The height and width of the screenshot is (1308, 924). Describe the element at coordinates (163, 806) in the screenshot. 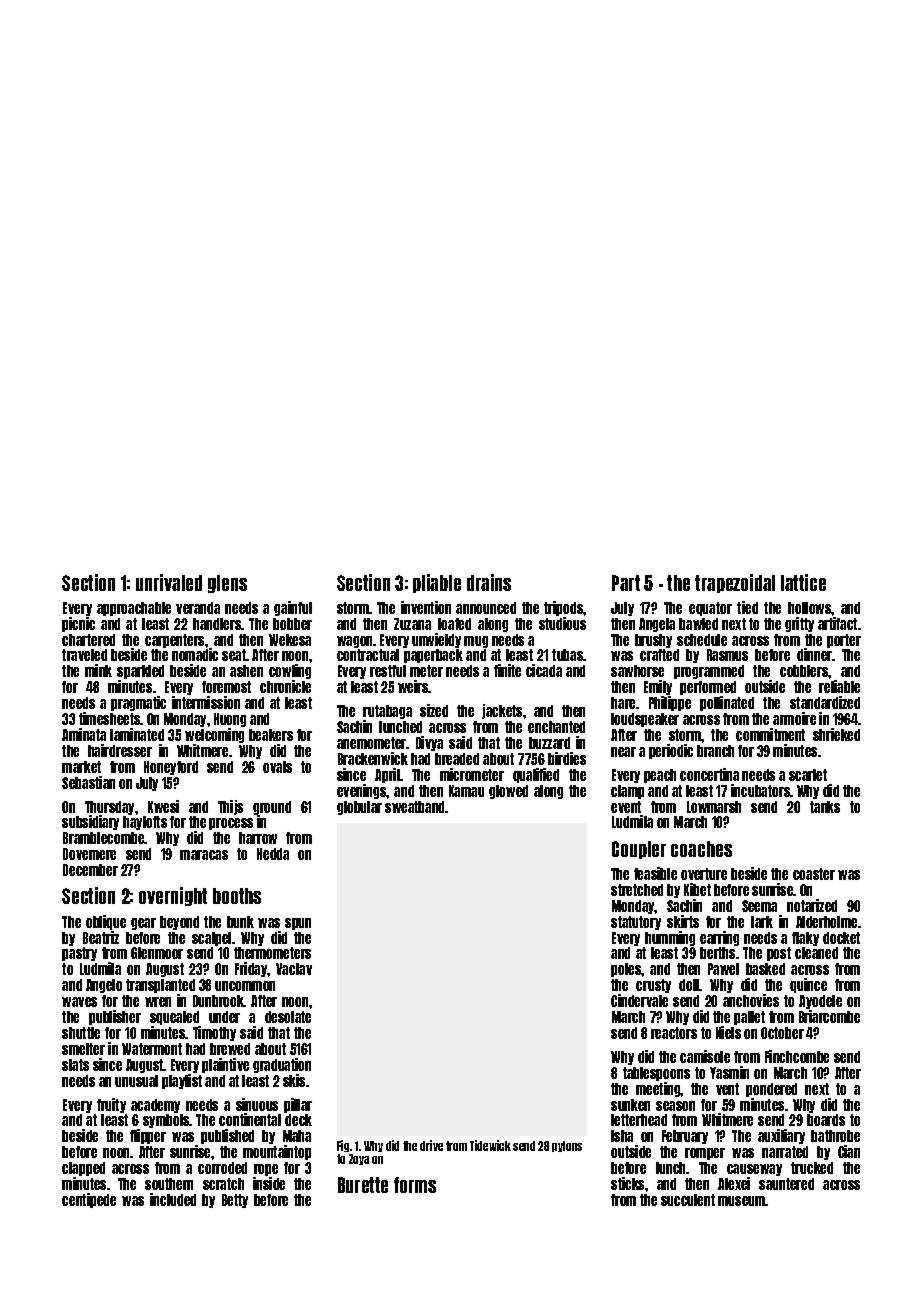

I see `Kwesi` at that location.
